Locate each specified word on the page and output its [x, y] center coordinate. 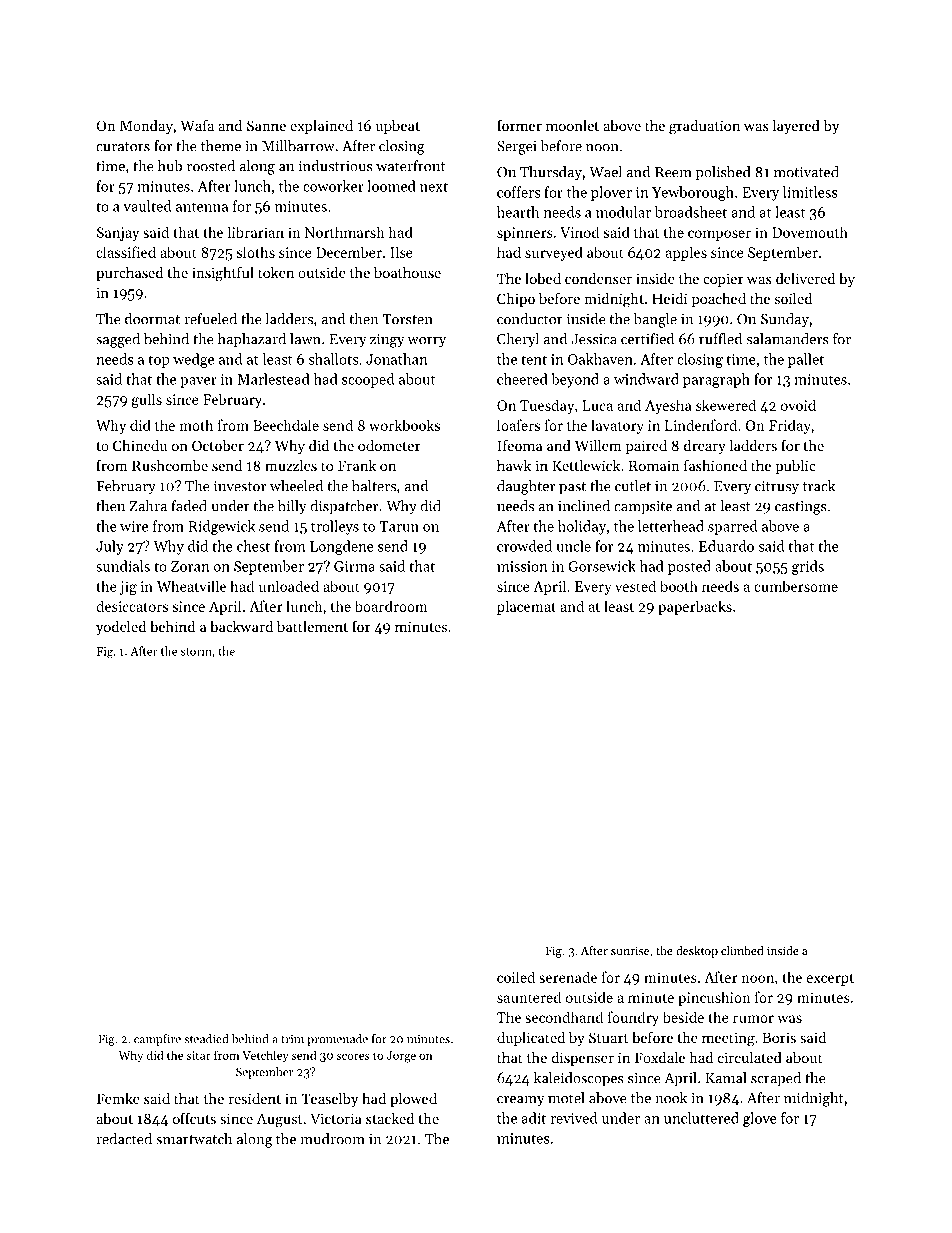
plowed [413, 1100]
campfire [157, 1040]
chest [253, 546]
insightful [223, 274]
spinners [525, 234]
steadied [206, 1039]
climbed [742, 950]
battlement [312, 626]
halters [374, 486]
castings [801, 508]
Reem [673, 172]
